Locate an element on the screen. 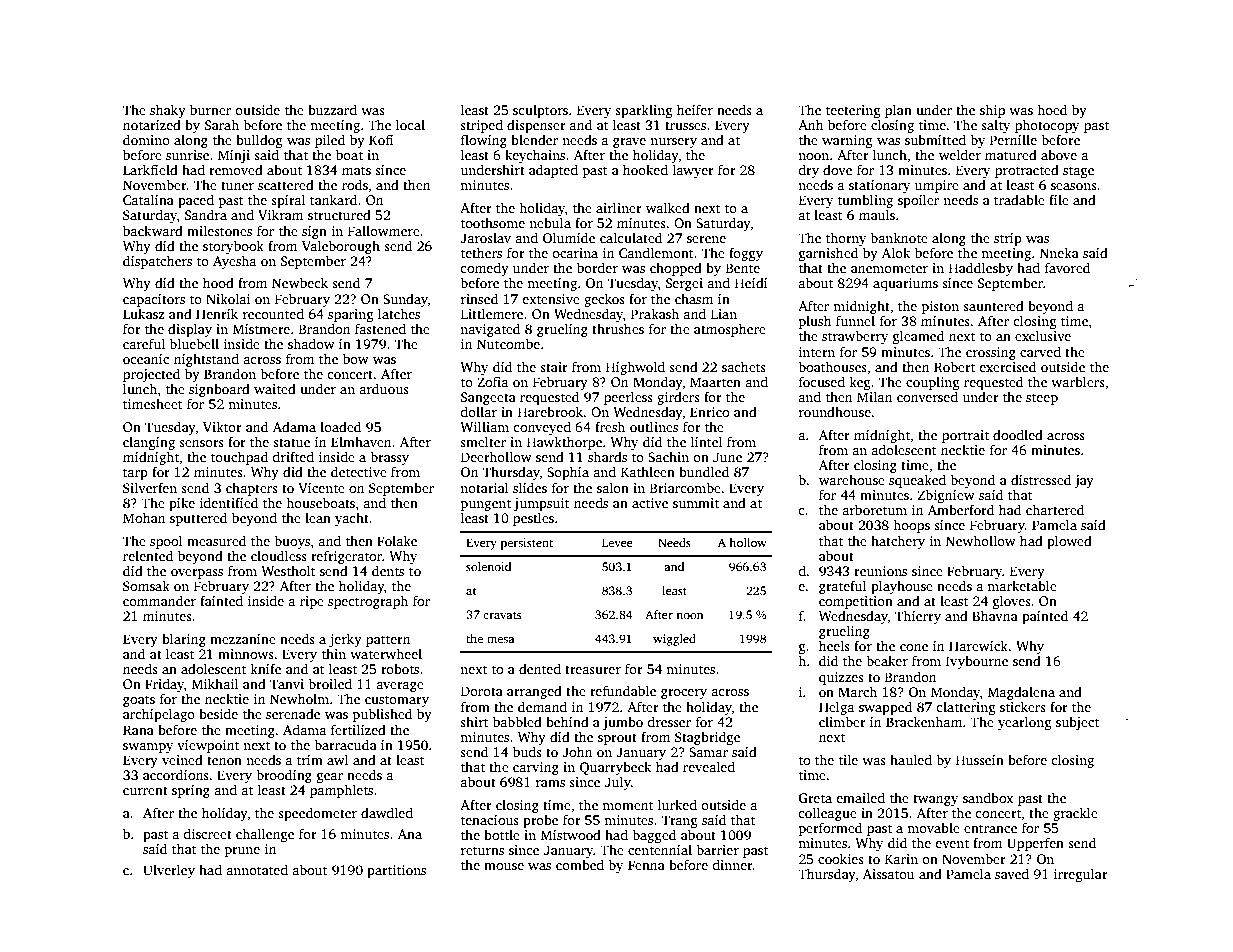 The image size is (1233, 952). Fenna is located at coordinates (646, 865).
